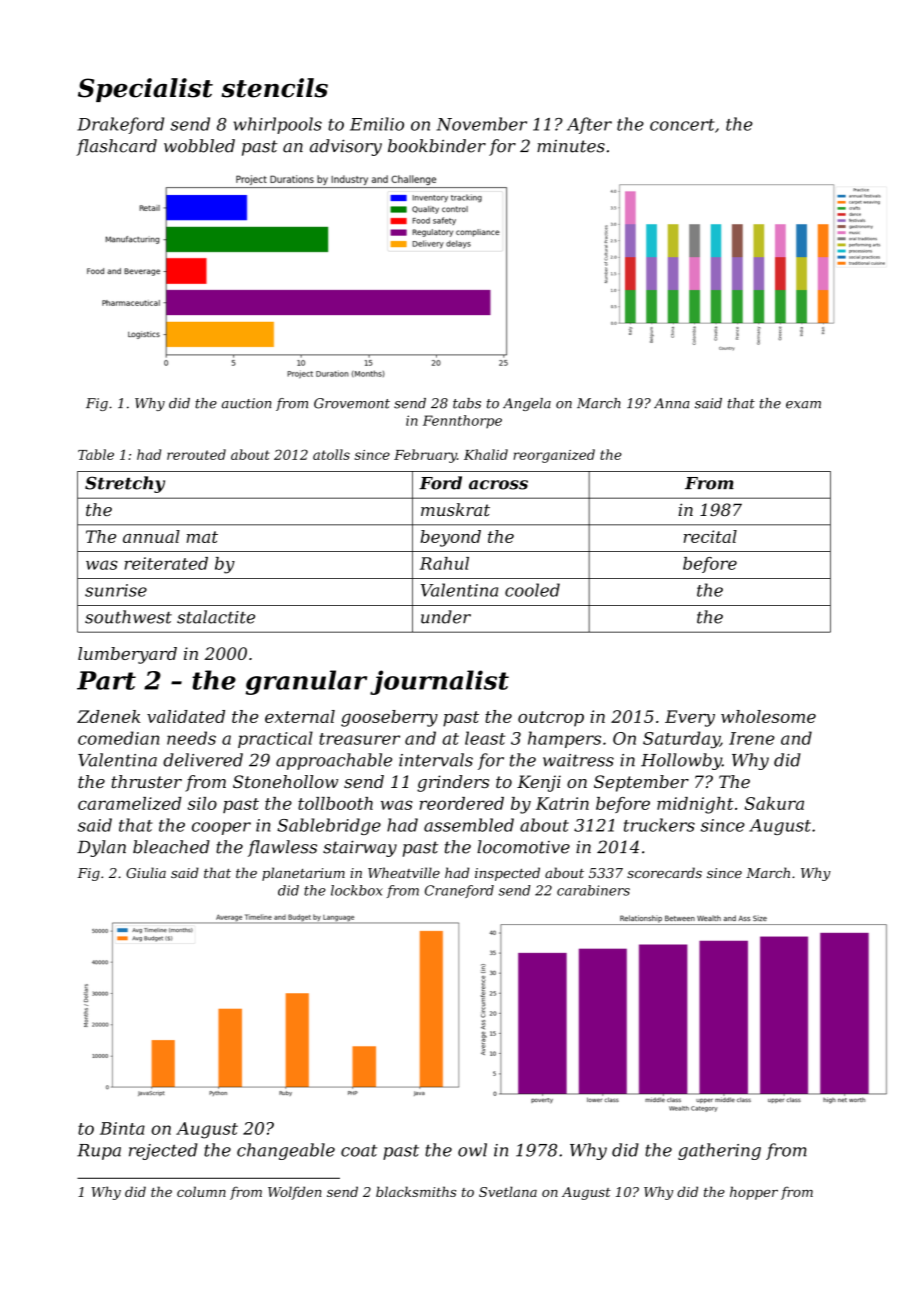 This page has height=1316, width=908. Describe the element at coordinates (551, 719) in the page. I see `outcrop` at that location.
